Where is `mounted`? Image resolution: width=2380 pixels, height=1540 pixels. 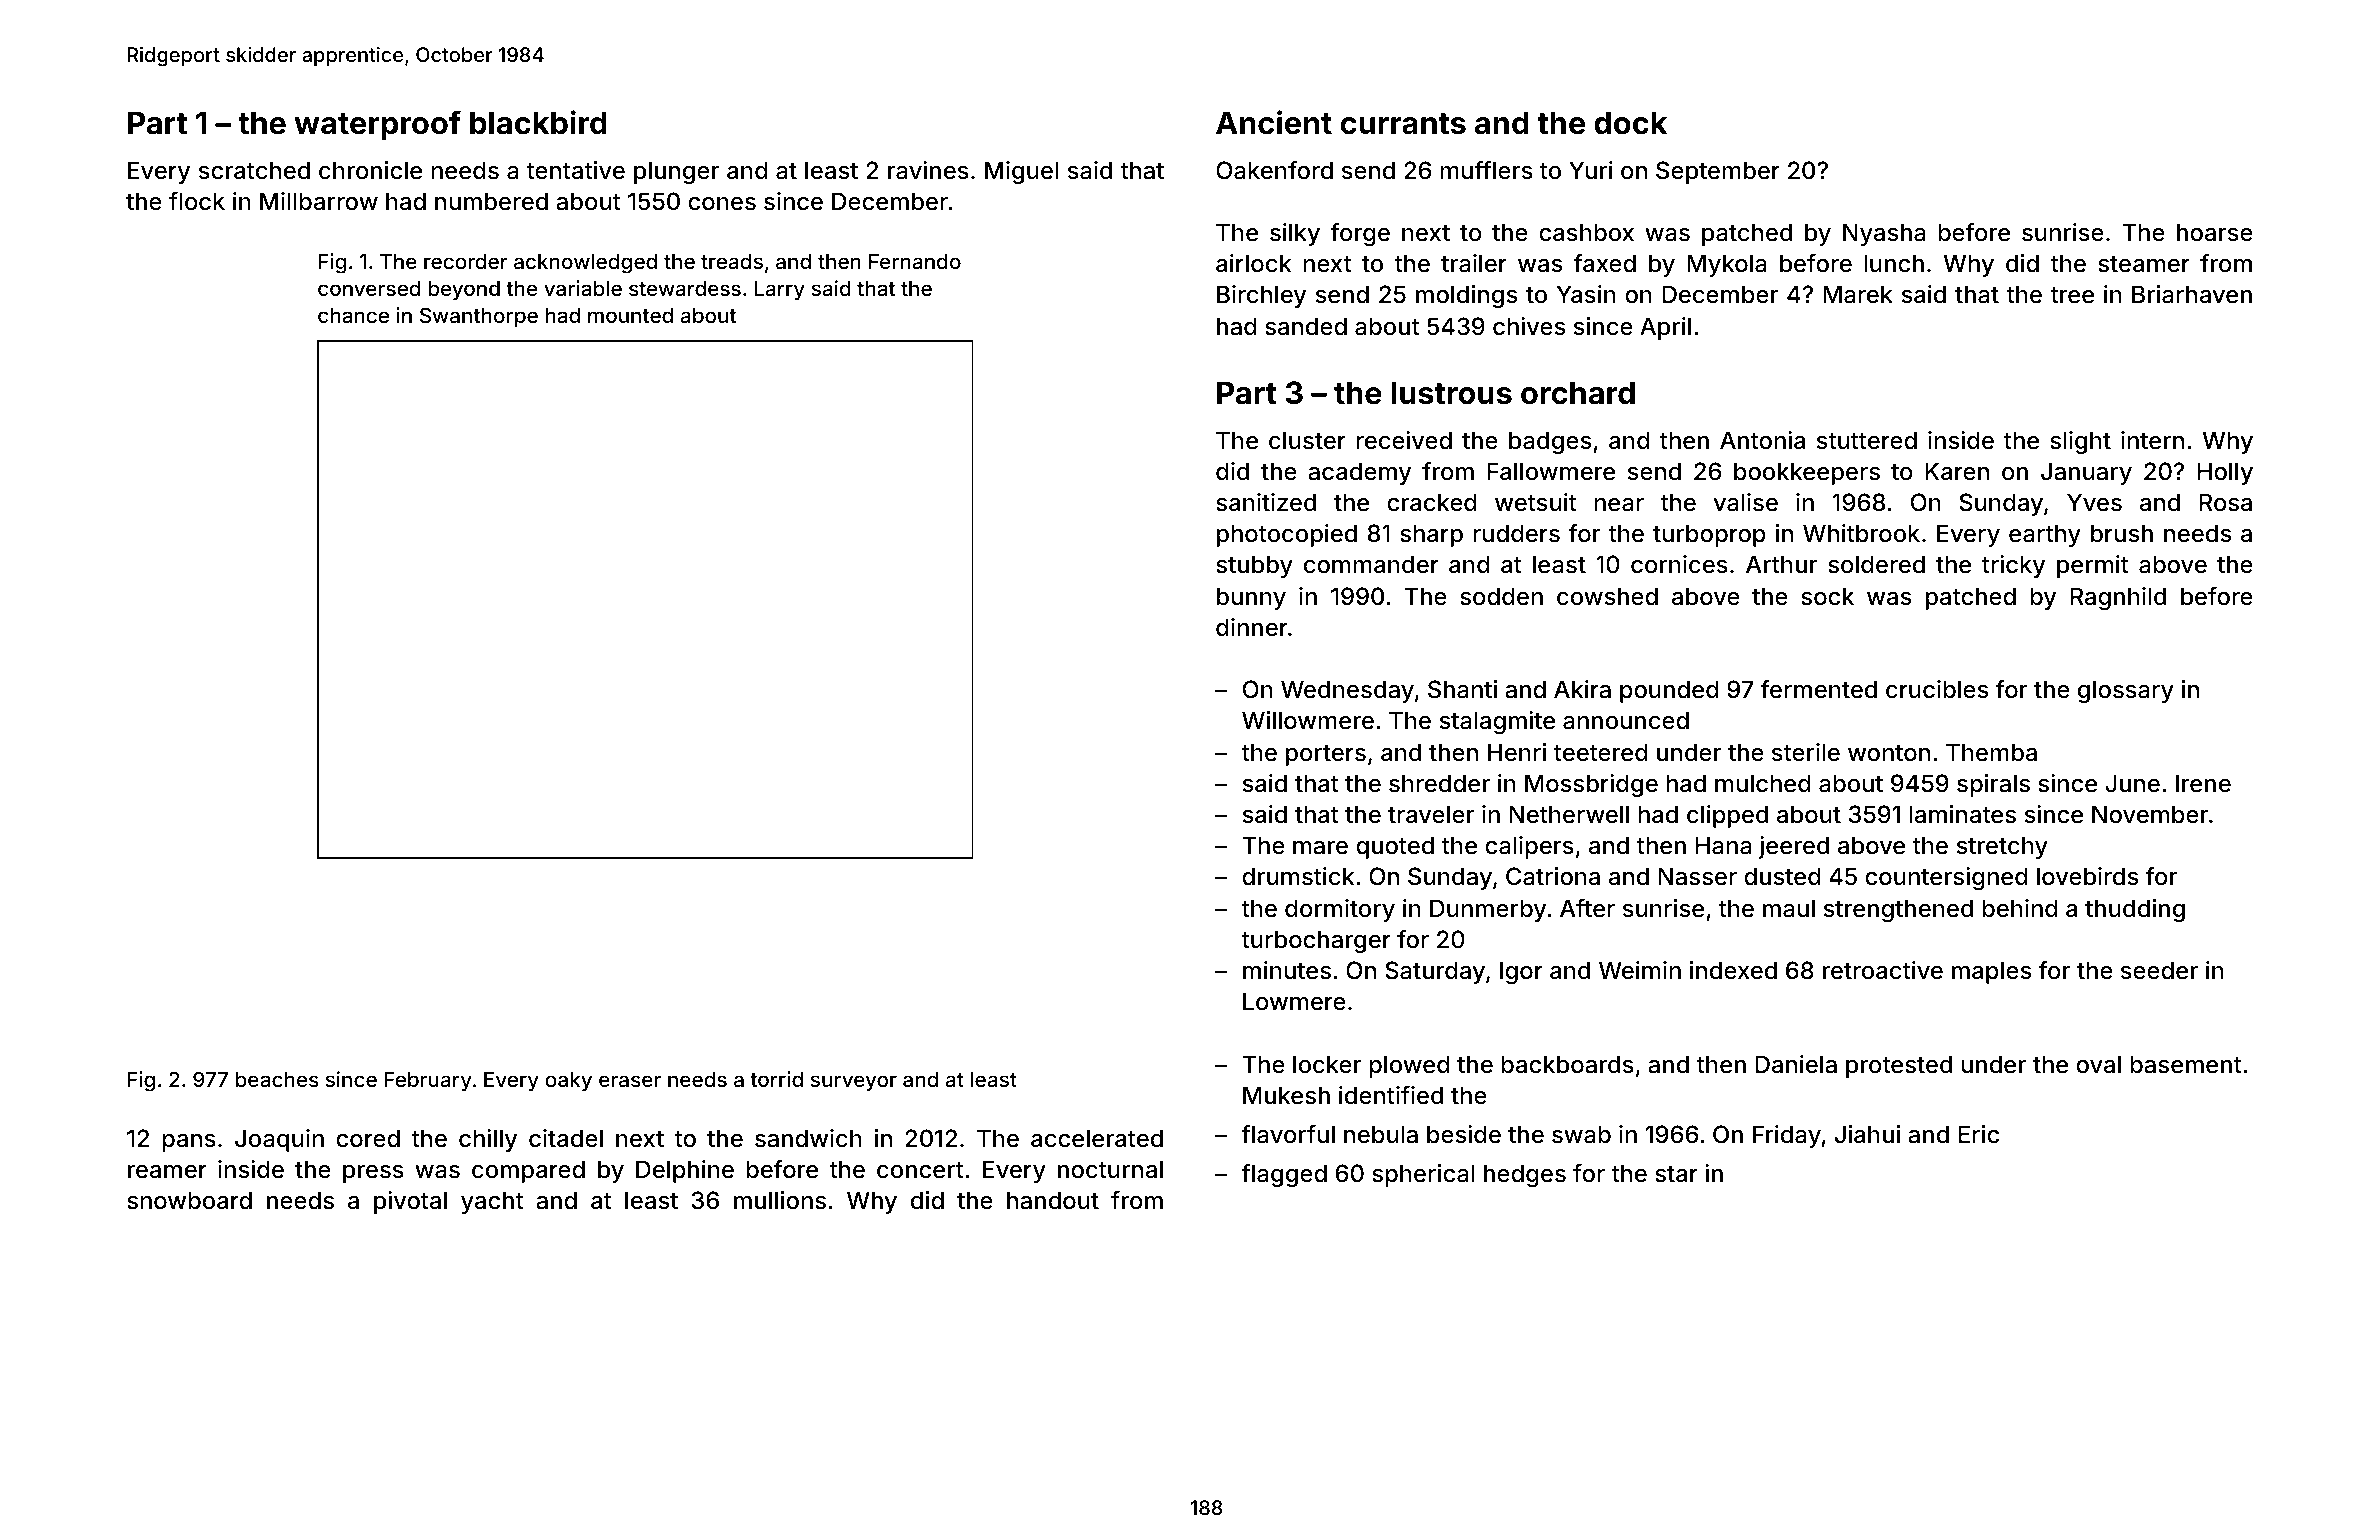 mounted is located at coordinates (630, 315).
